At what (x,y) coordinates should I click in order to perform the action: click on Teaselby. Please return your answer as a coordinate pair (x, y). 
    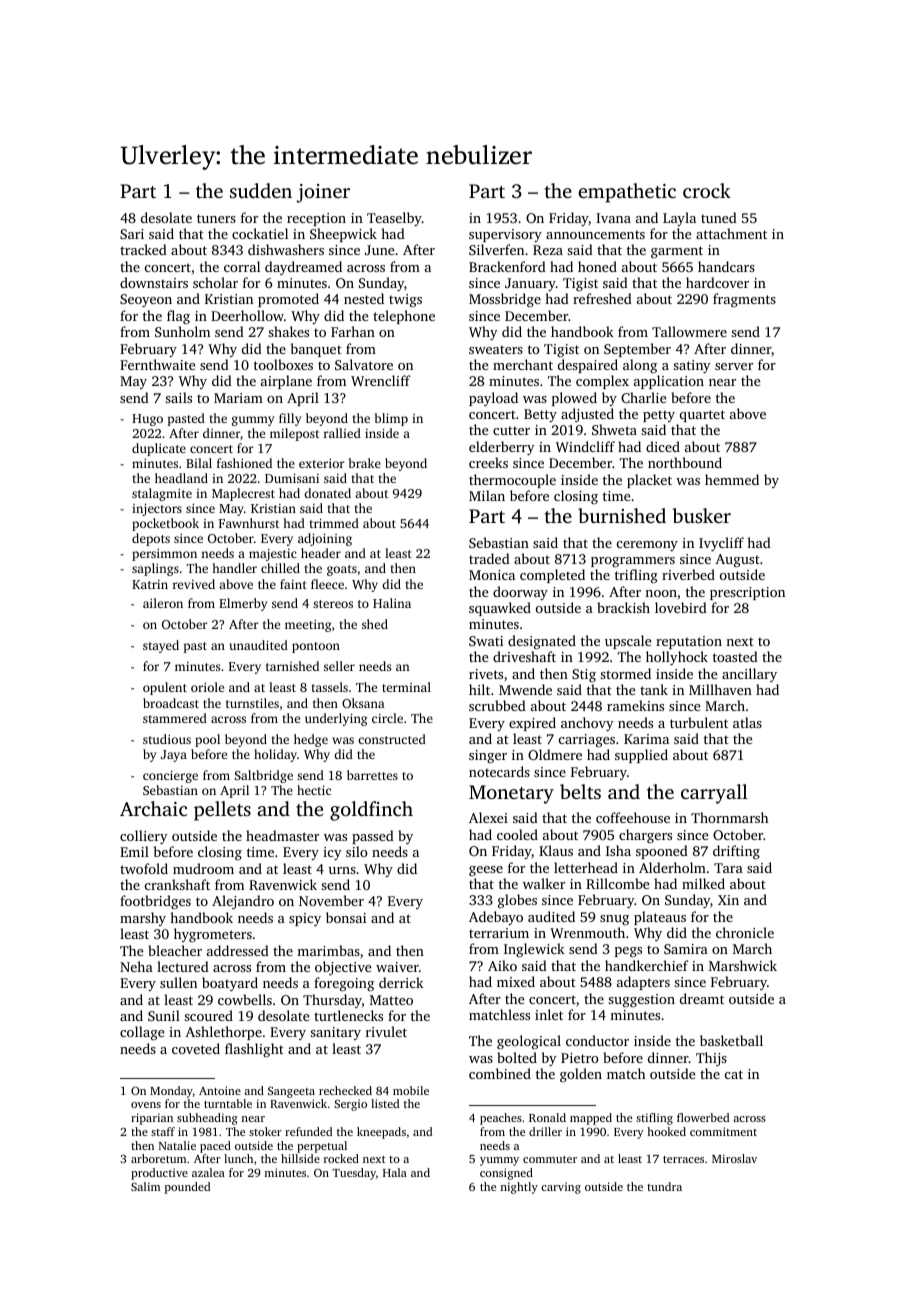
    Looking at the image, I should click on (394, 219).
